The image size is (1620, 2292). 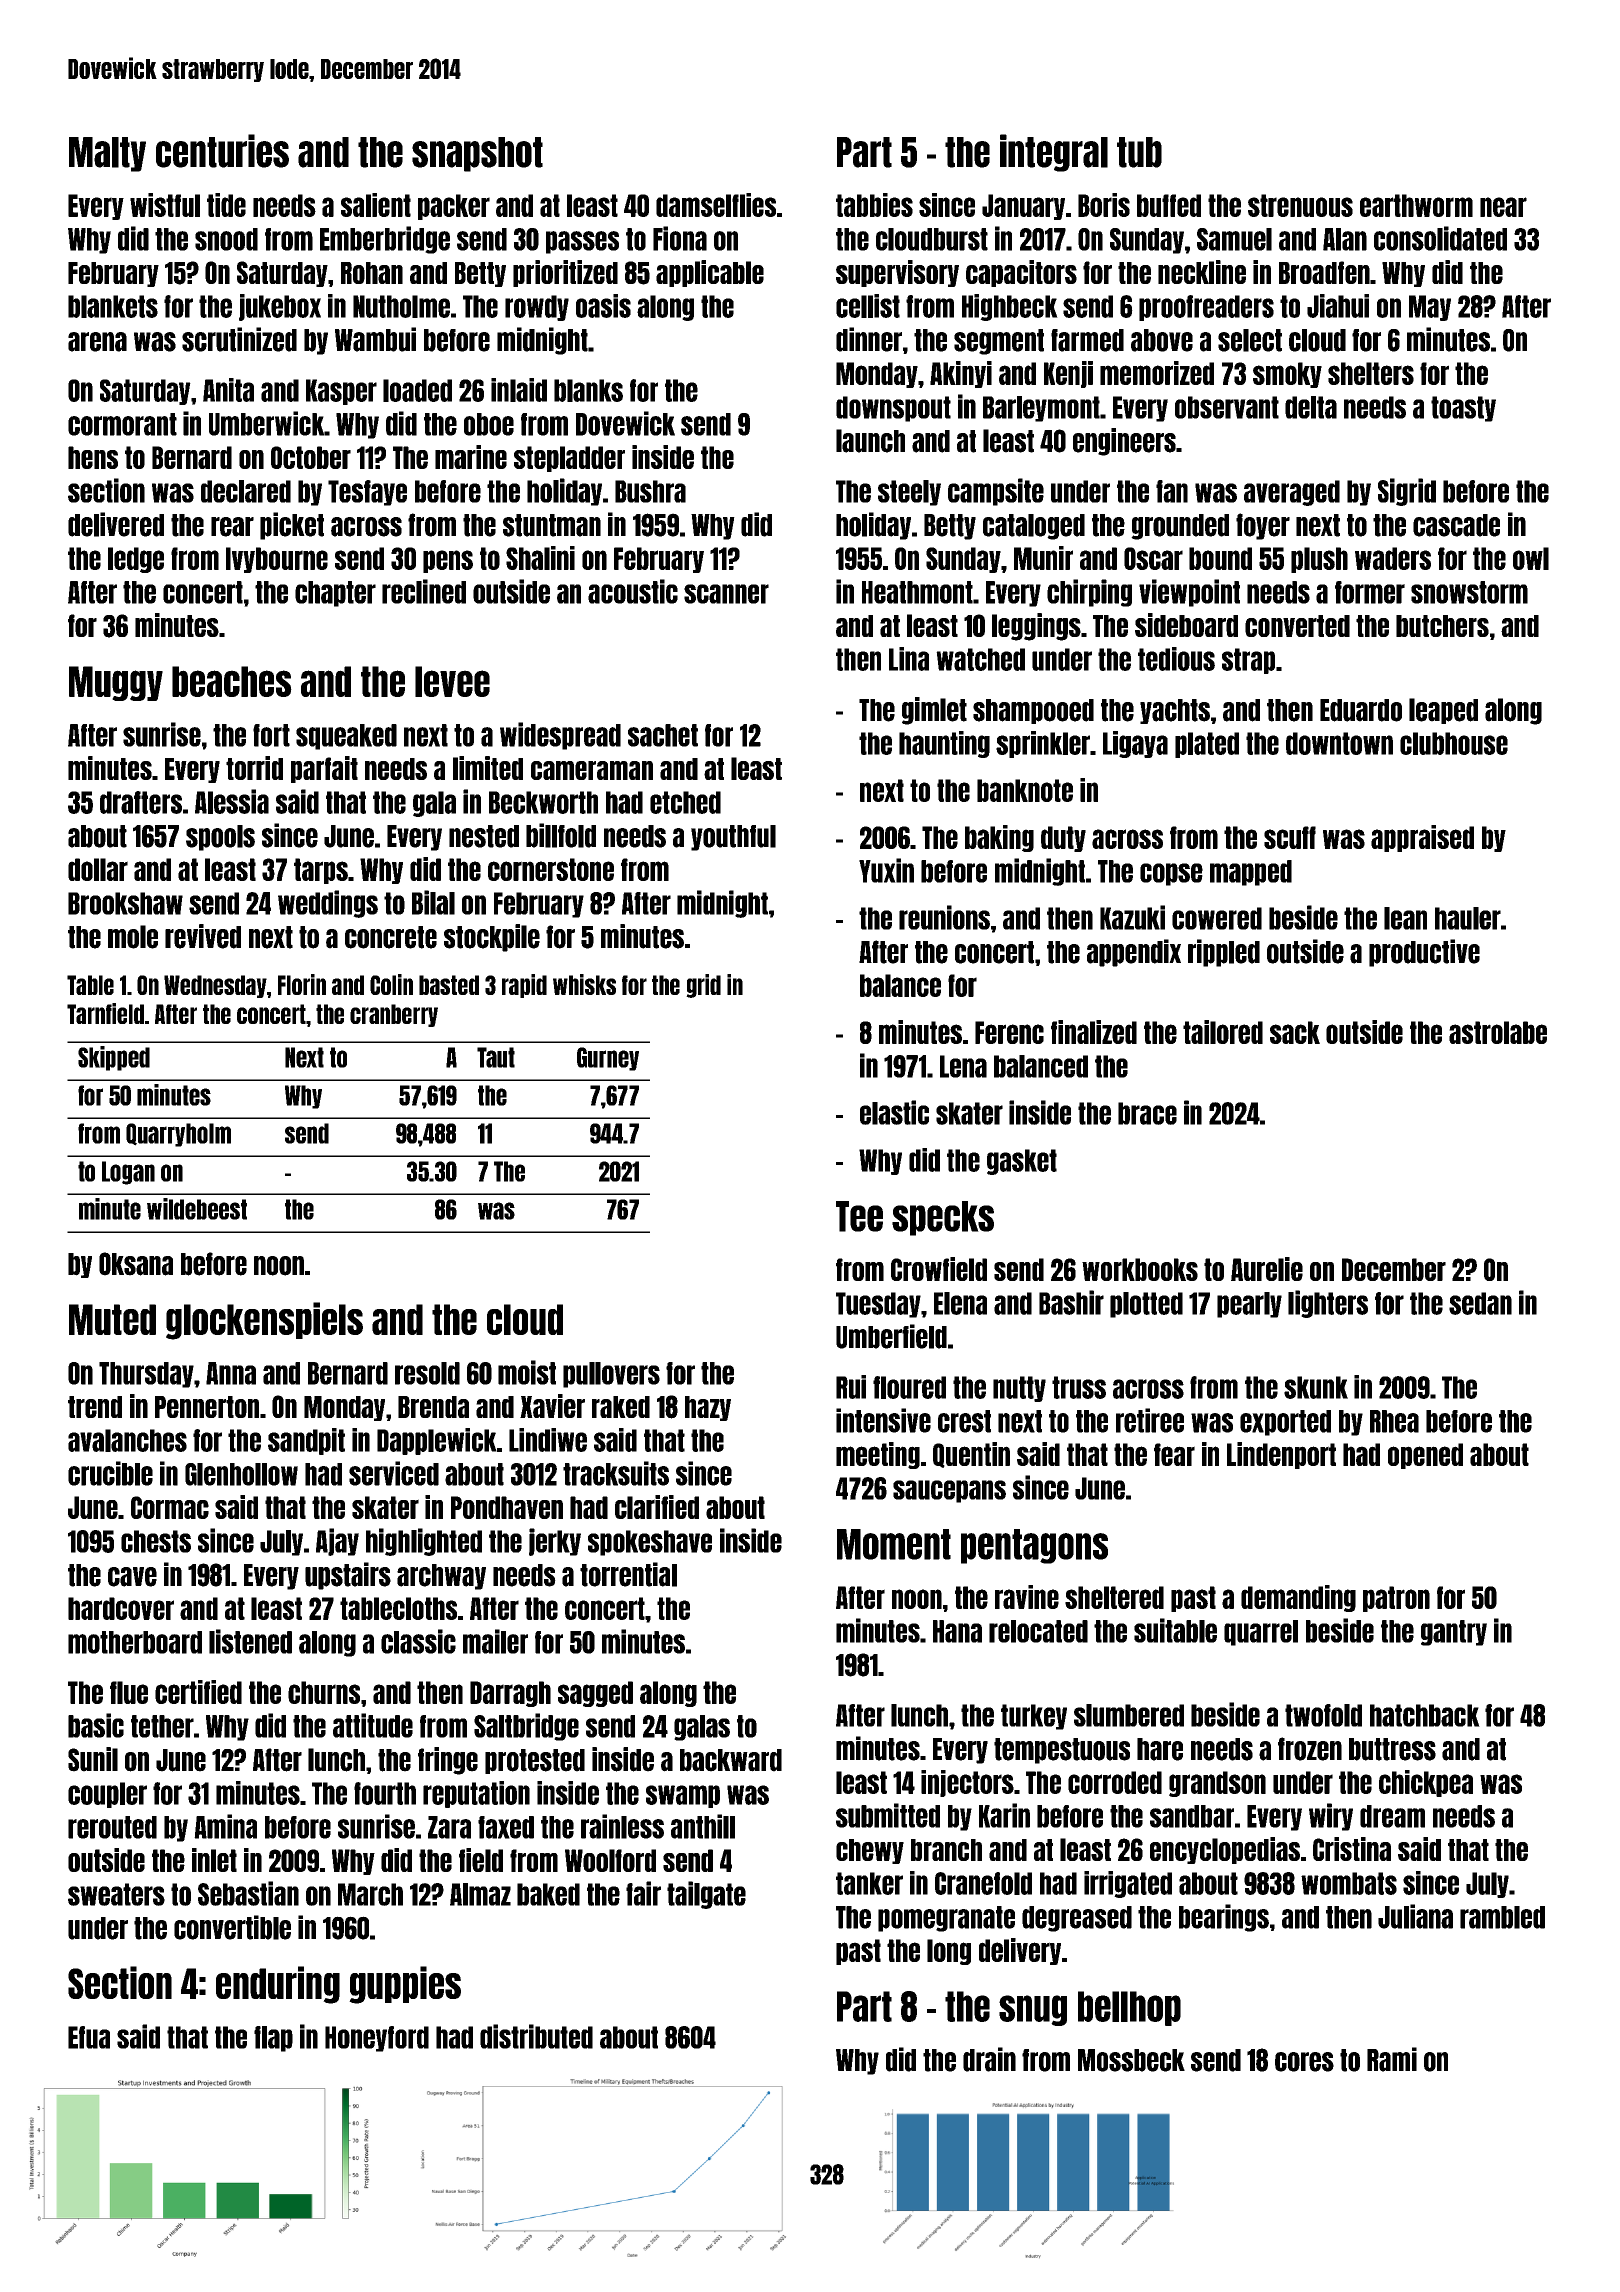 I want to click on Heathmont, so click(x=917, y=592).
